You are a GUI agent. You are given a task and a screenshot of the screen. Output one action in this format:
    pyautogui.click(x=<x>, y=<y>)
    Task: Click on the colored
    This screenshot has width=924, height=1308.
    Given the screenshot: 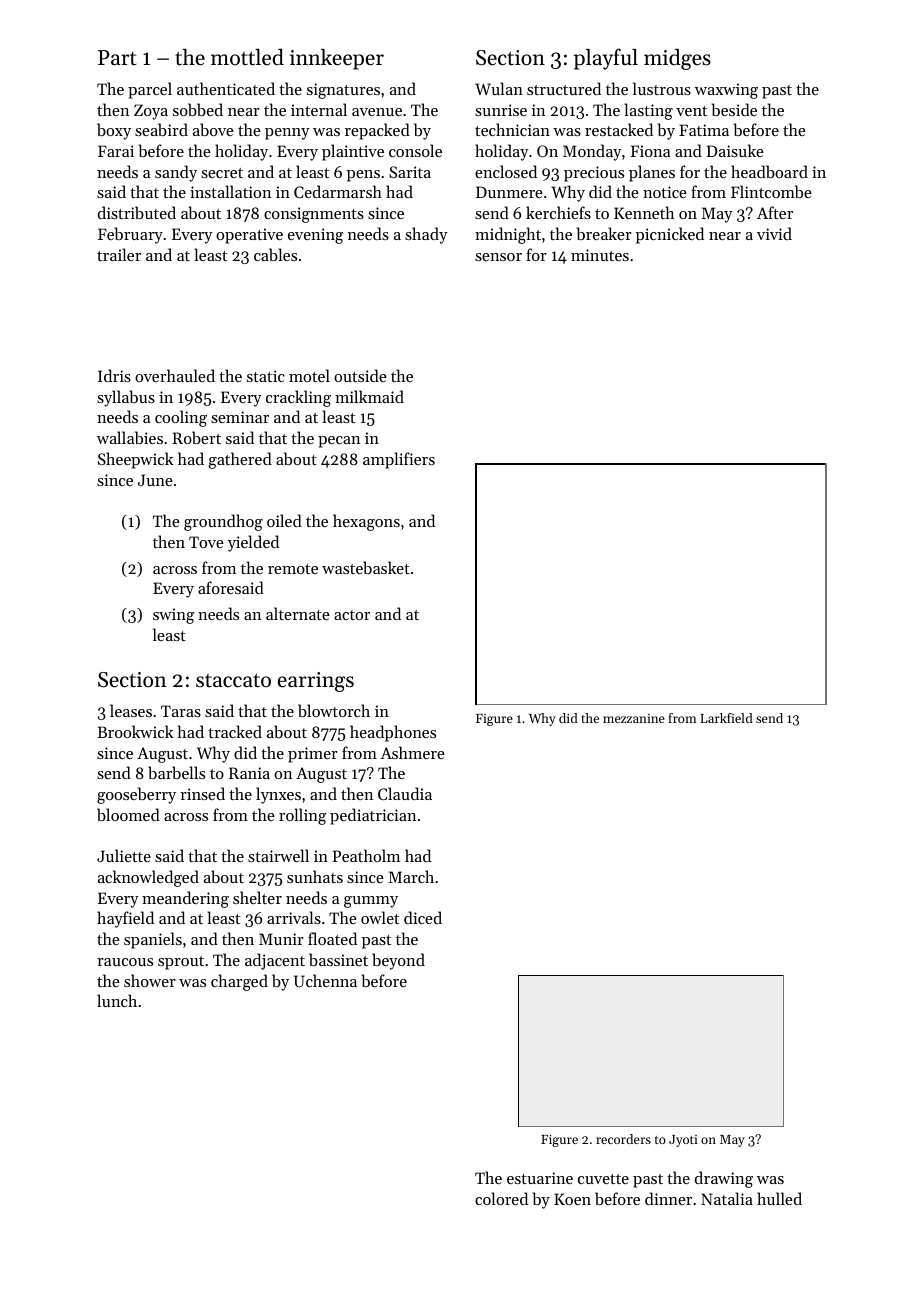 What is the action you would take?
    pyautogui.click(x=501, y=1198)
